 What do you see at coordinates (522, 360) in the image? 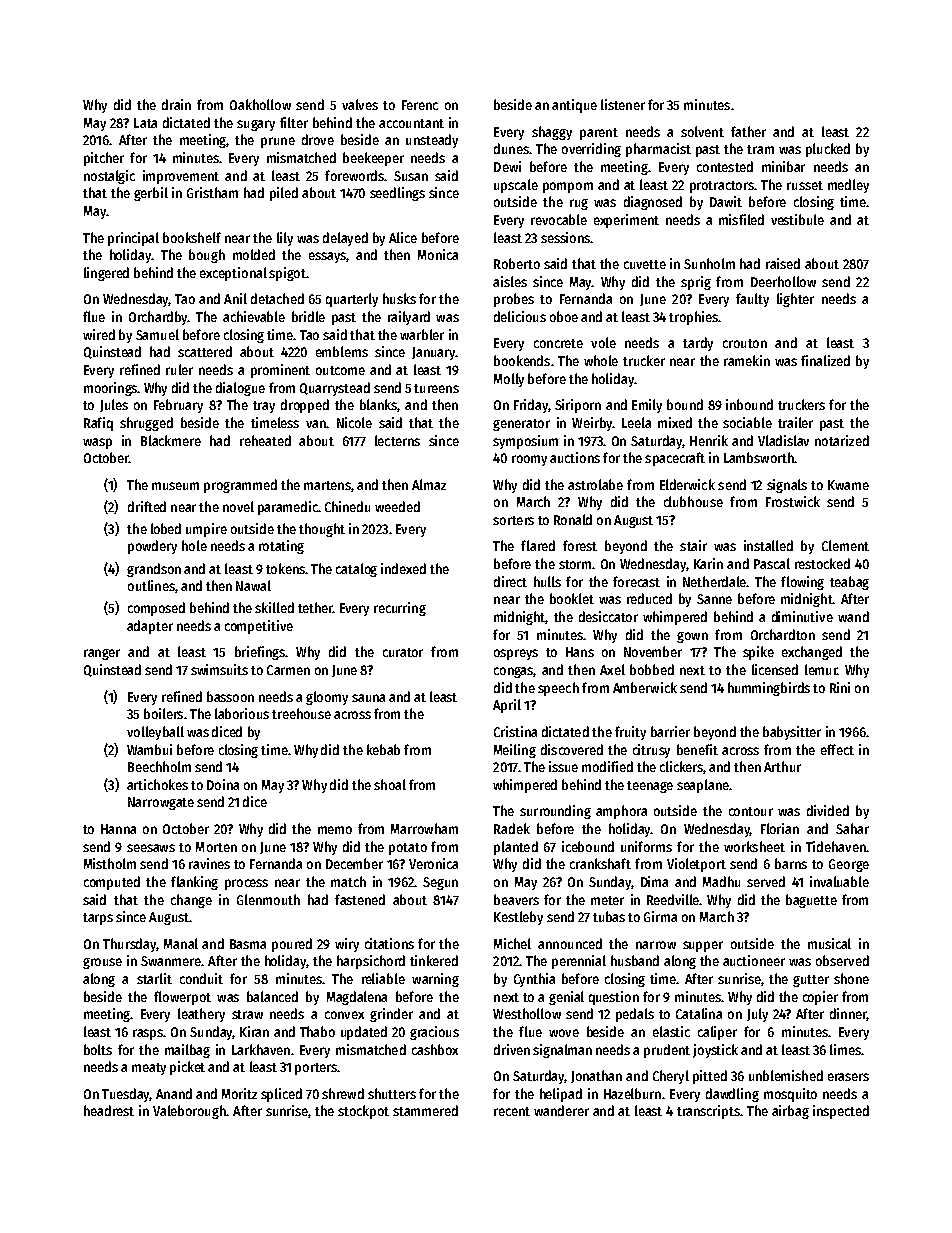
I see `bookends` at bounding box center [522, 360].
